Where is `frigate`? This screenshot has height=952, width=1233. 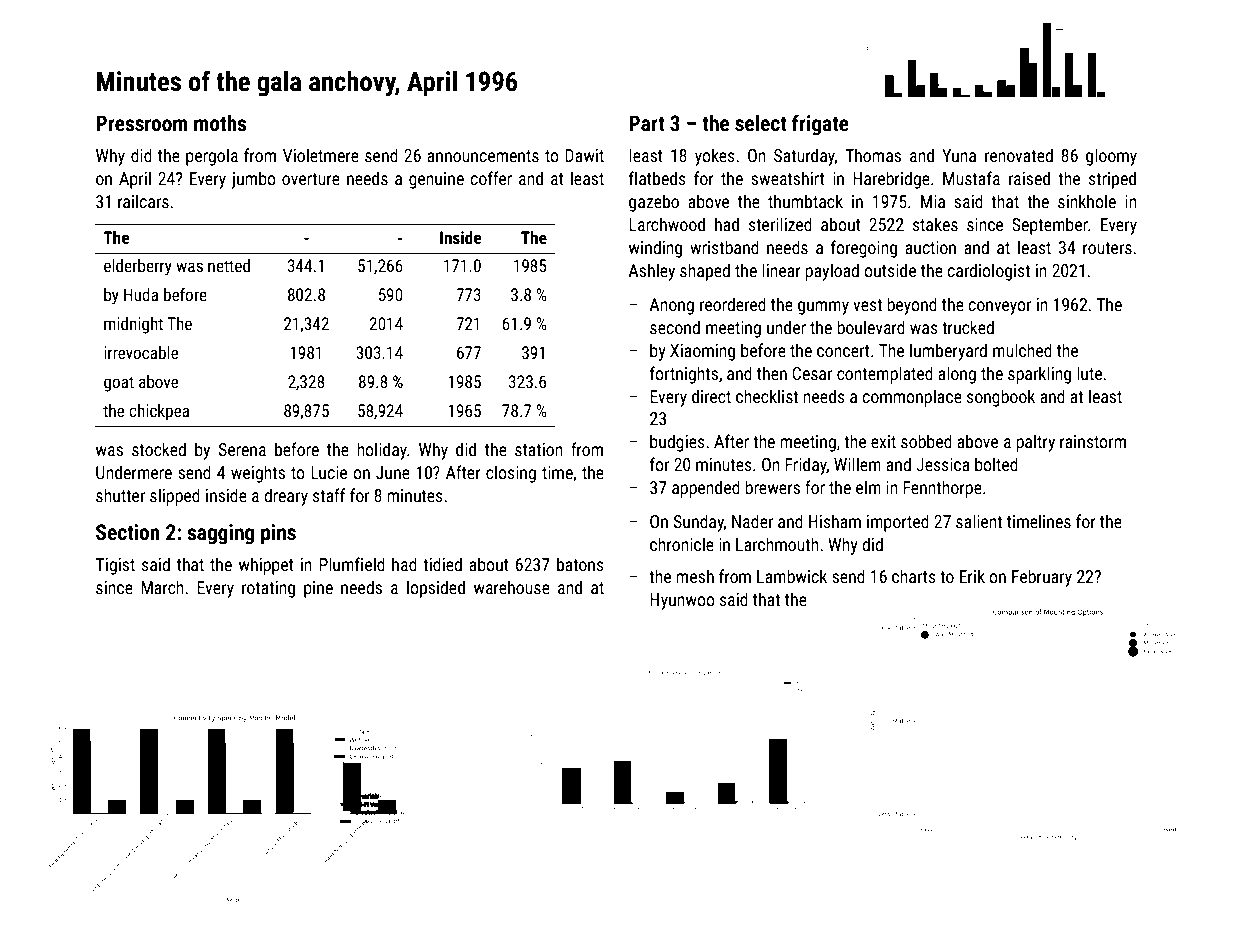
frigate is located at coordinates (820, 125).
